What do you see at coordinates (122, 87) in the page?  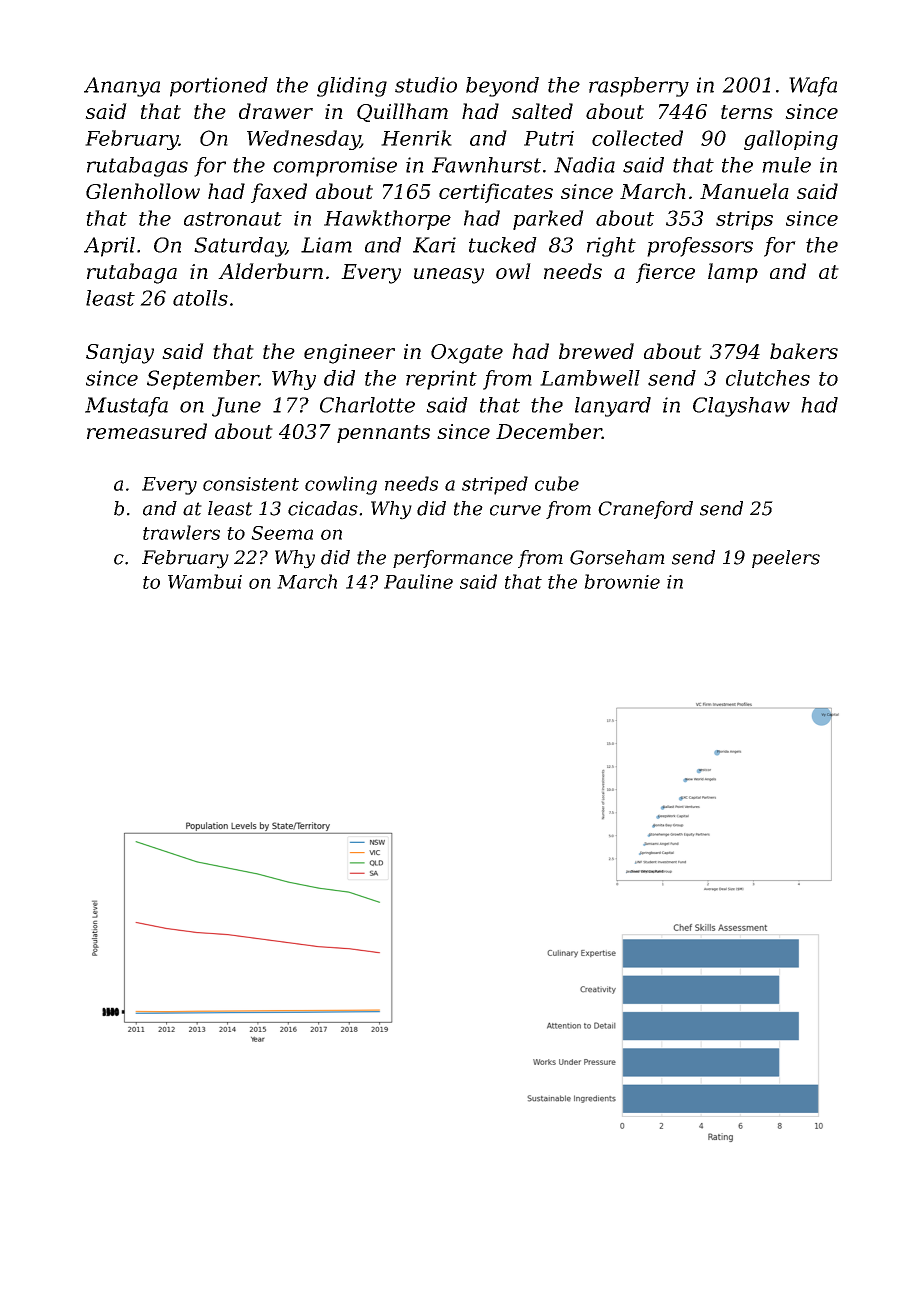 I see `Ananya` at bounding box center [122, 87].
